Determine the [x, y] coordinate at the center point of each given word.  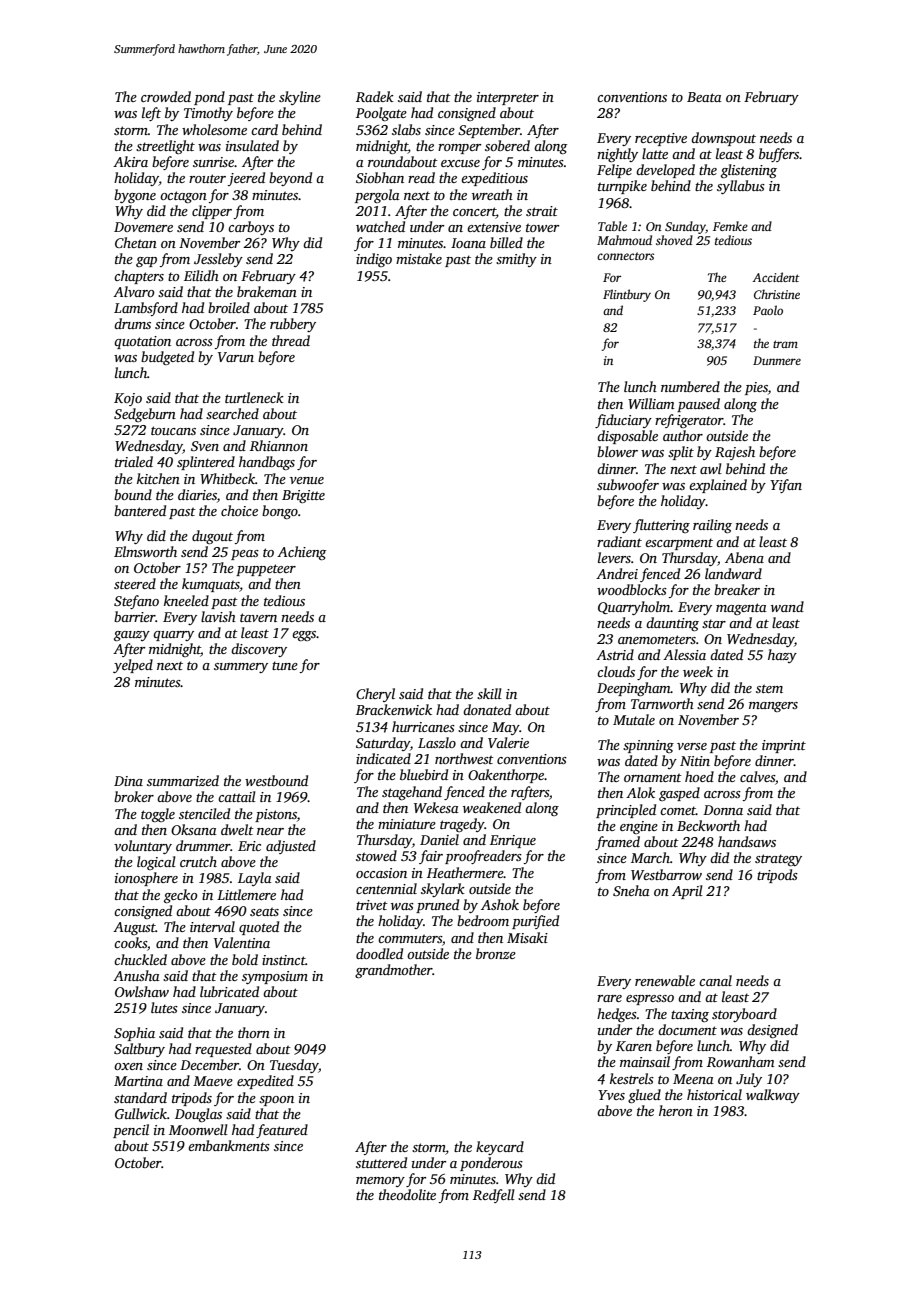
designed [772, 1031]
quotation [142, 342]
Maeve [213, 1081]
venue [307, 480]
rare [609, 998]
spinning [648, 746]
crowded [166, 96]
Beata [704, 97]
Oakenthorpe [506, 776]
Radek [375, 96]
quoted [259, 928]
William [651, 403]
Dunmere [777, 360]
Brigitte [303, 496]
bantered [140, 510]
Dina [128, 781]
